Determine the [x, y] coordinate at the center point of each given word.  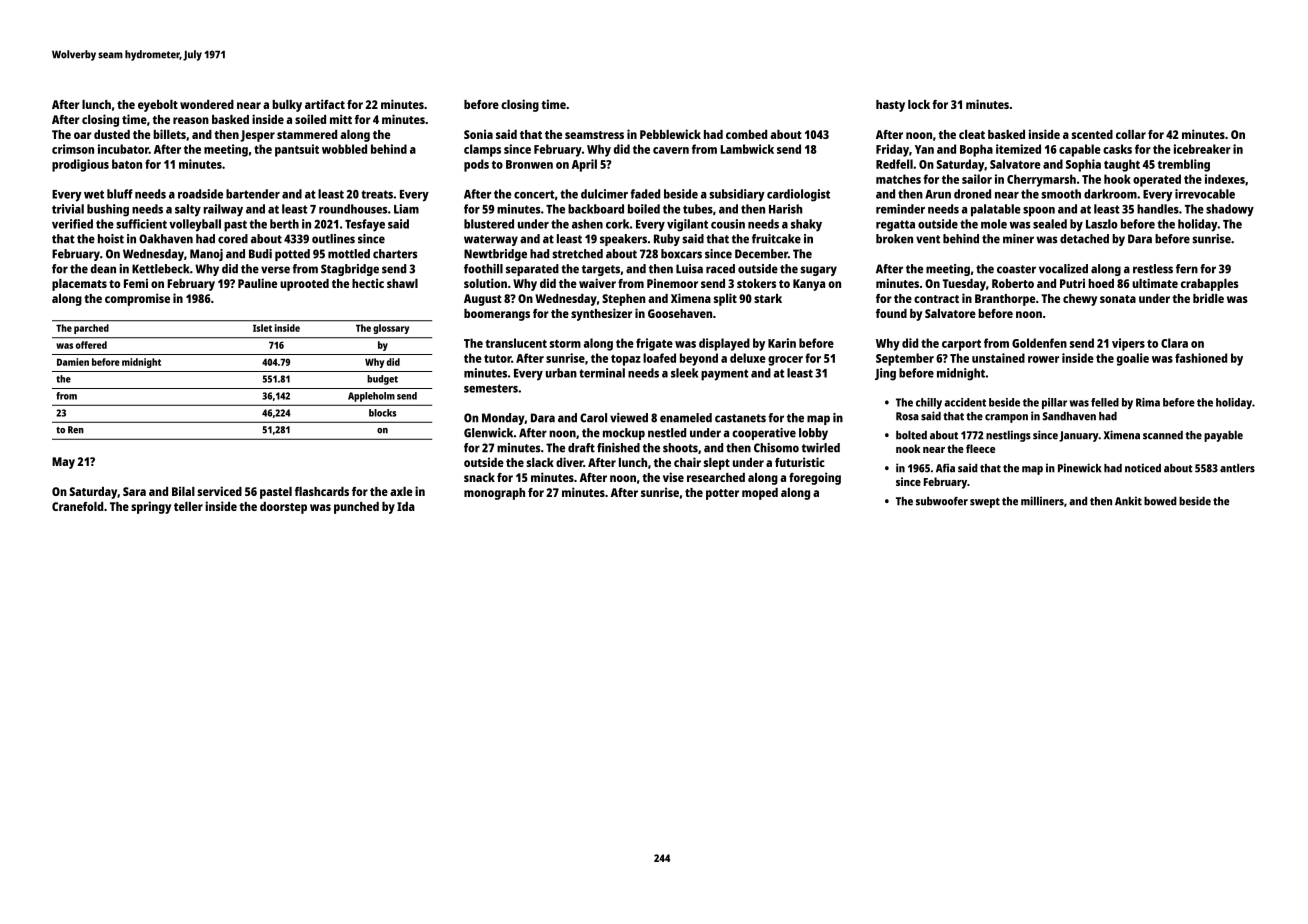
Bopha [976, 150]
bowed [1160, 501]
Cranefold [77, 506]
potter [722, 494]
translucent [516, 343]
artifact [325, 104]
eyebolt [158, 106]
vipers [1128, 344]
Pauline [257, 283]
